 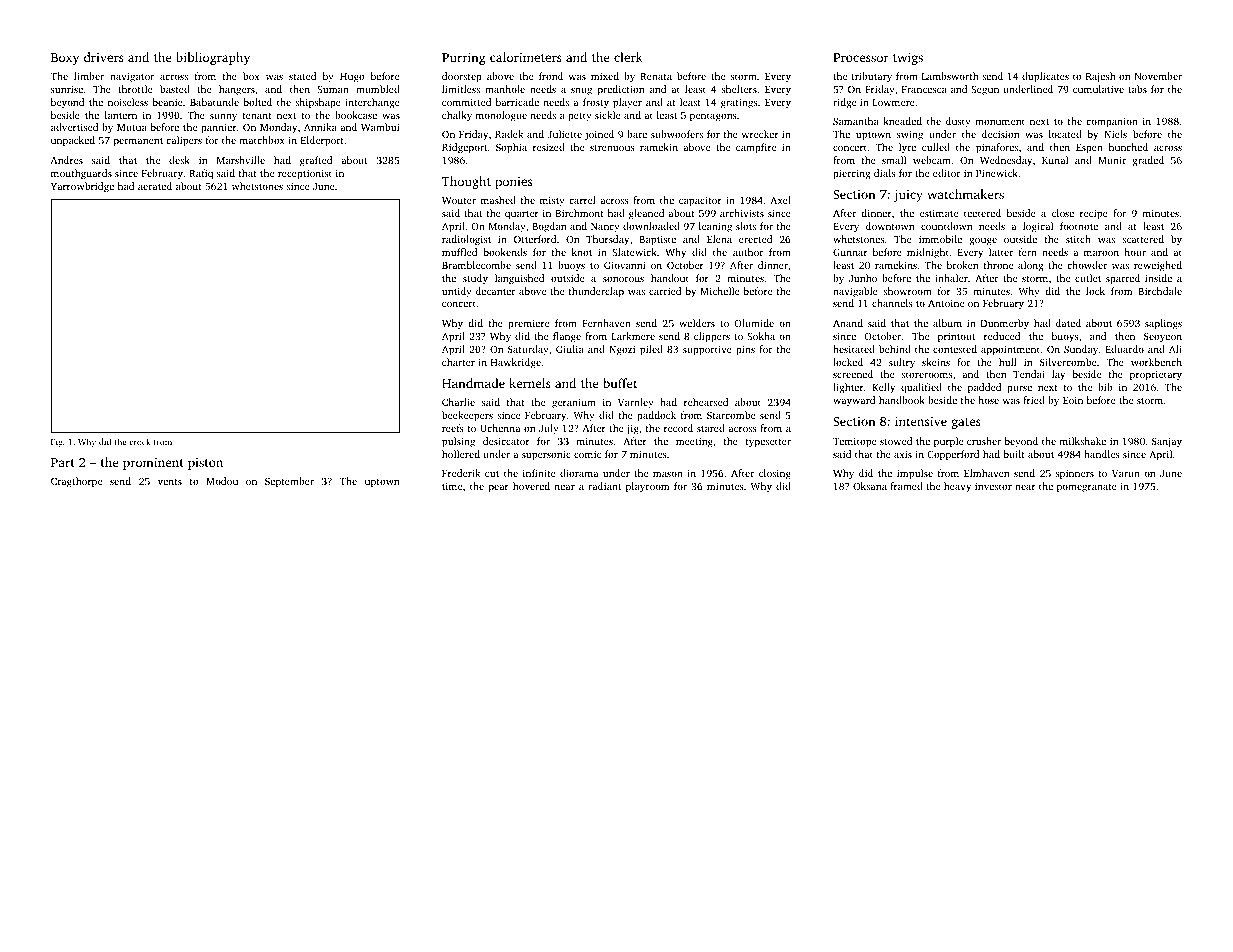 What do you see at coordinates (1158, 76) in the screenshot?
I see `November` at bounding box center [1158, 76].
